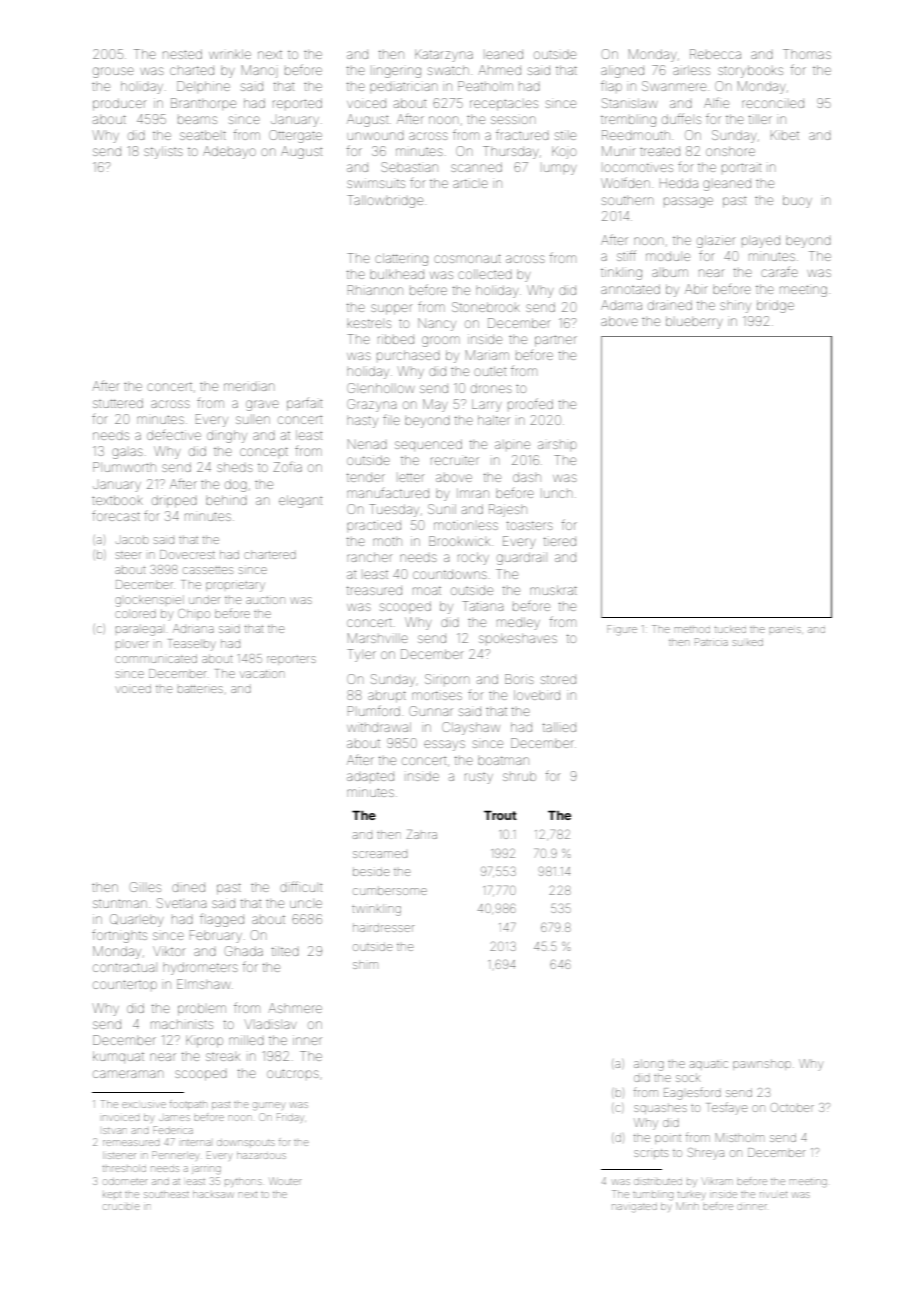  What do you see at coordinates (807, 54) in the image?
I see `Thomas` at bounding box center [807, 54].
